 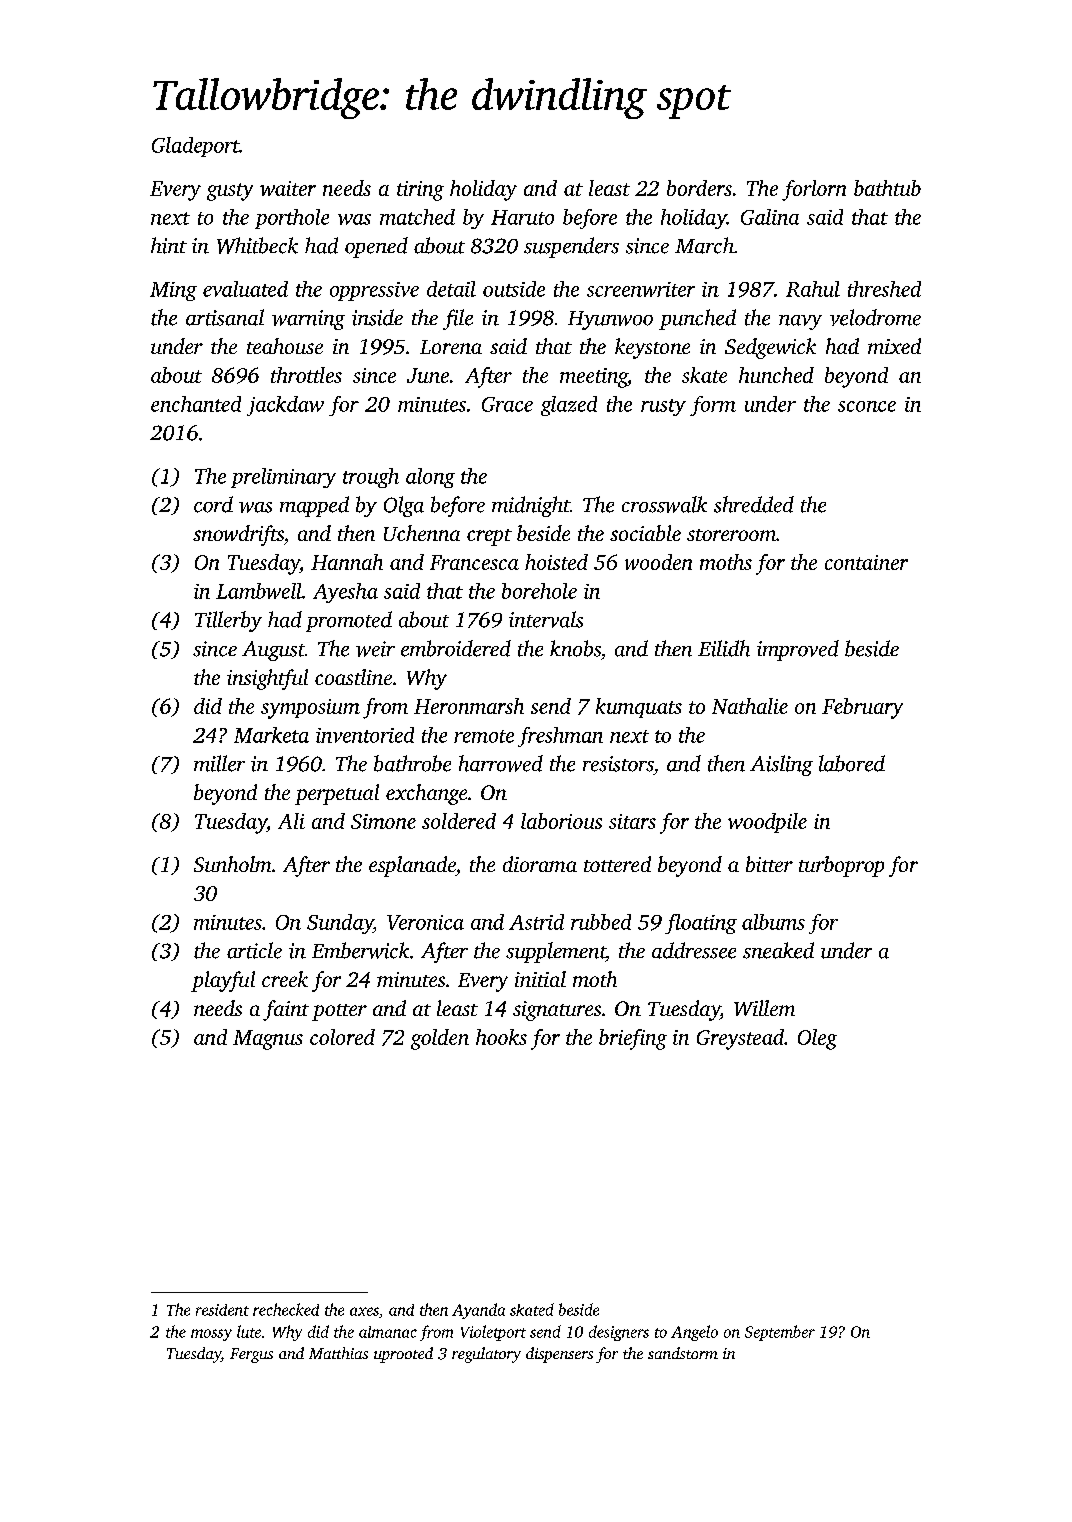 I want to click on colored, so click(x=342, y=1037).
